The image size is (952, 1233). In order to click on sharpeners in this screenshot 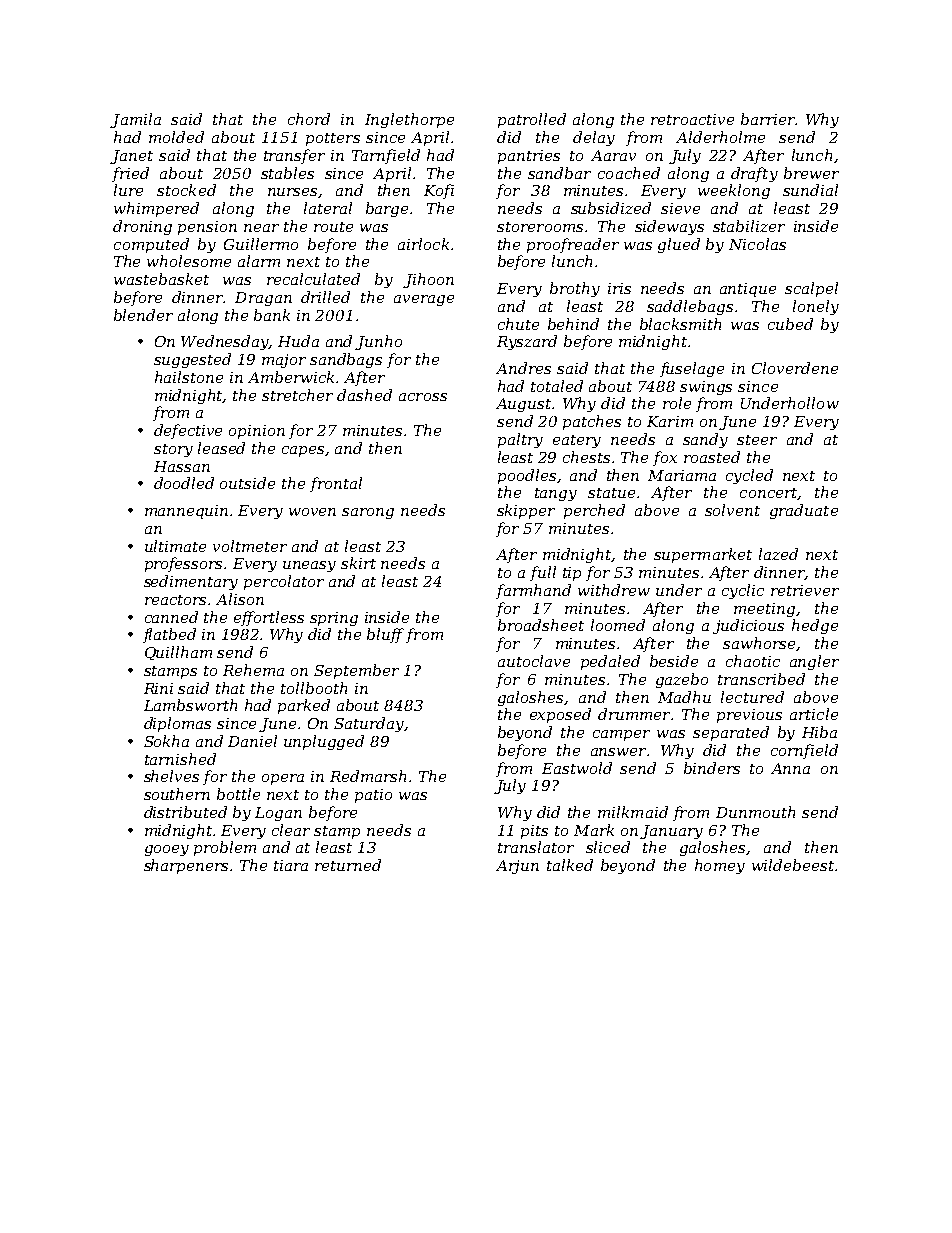, I will do `click(186, 866)`.
